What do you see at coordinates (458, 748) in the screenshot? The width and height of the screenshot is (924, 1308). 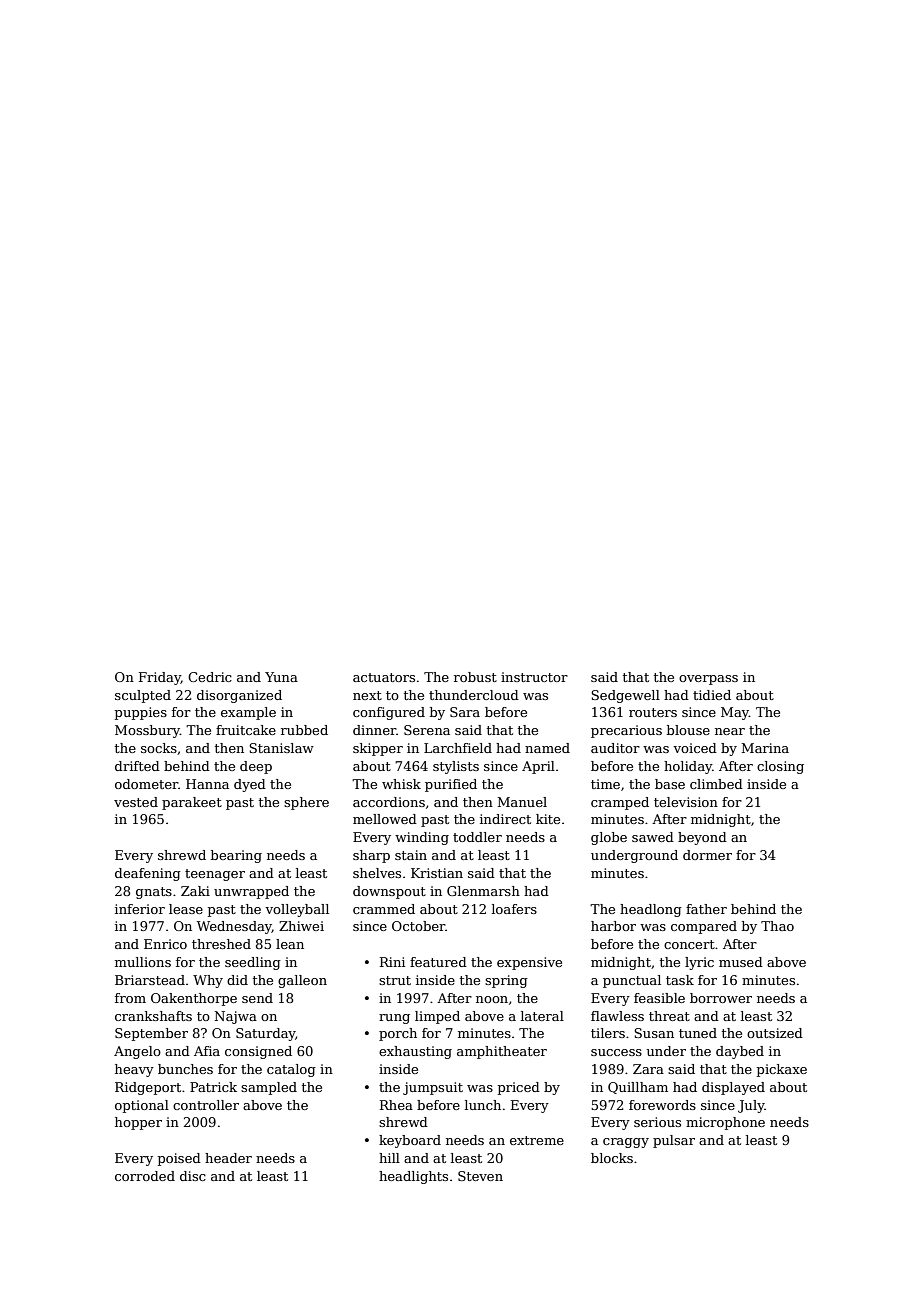 I see `Larchfield` at bounding box center [458, 748].
